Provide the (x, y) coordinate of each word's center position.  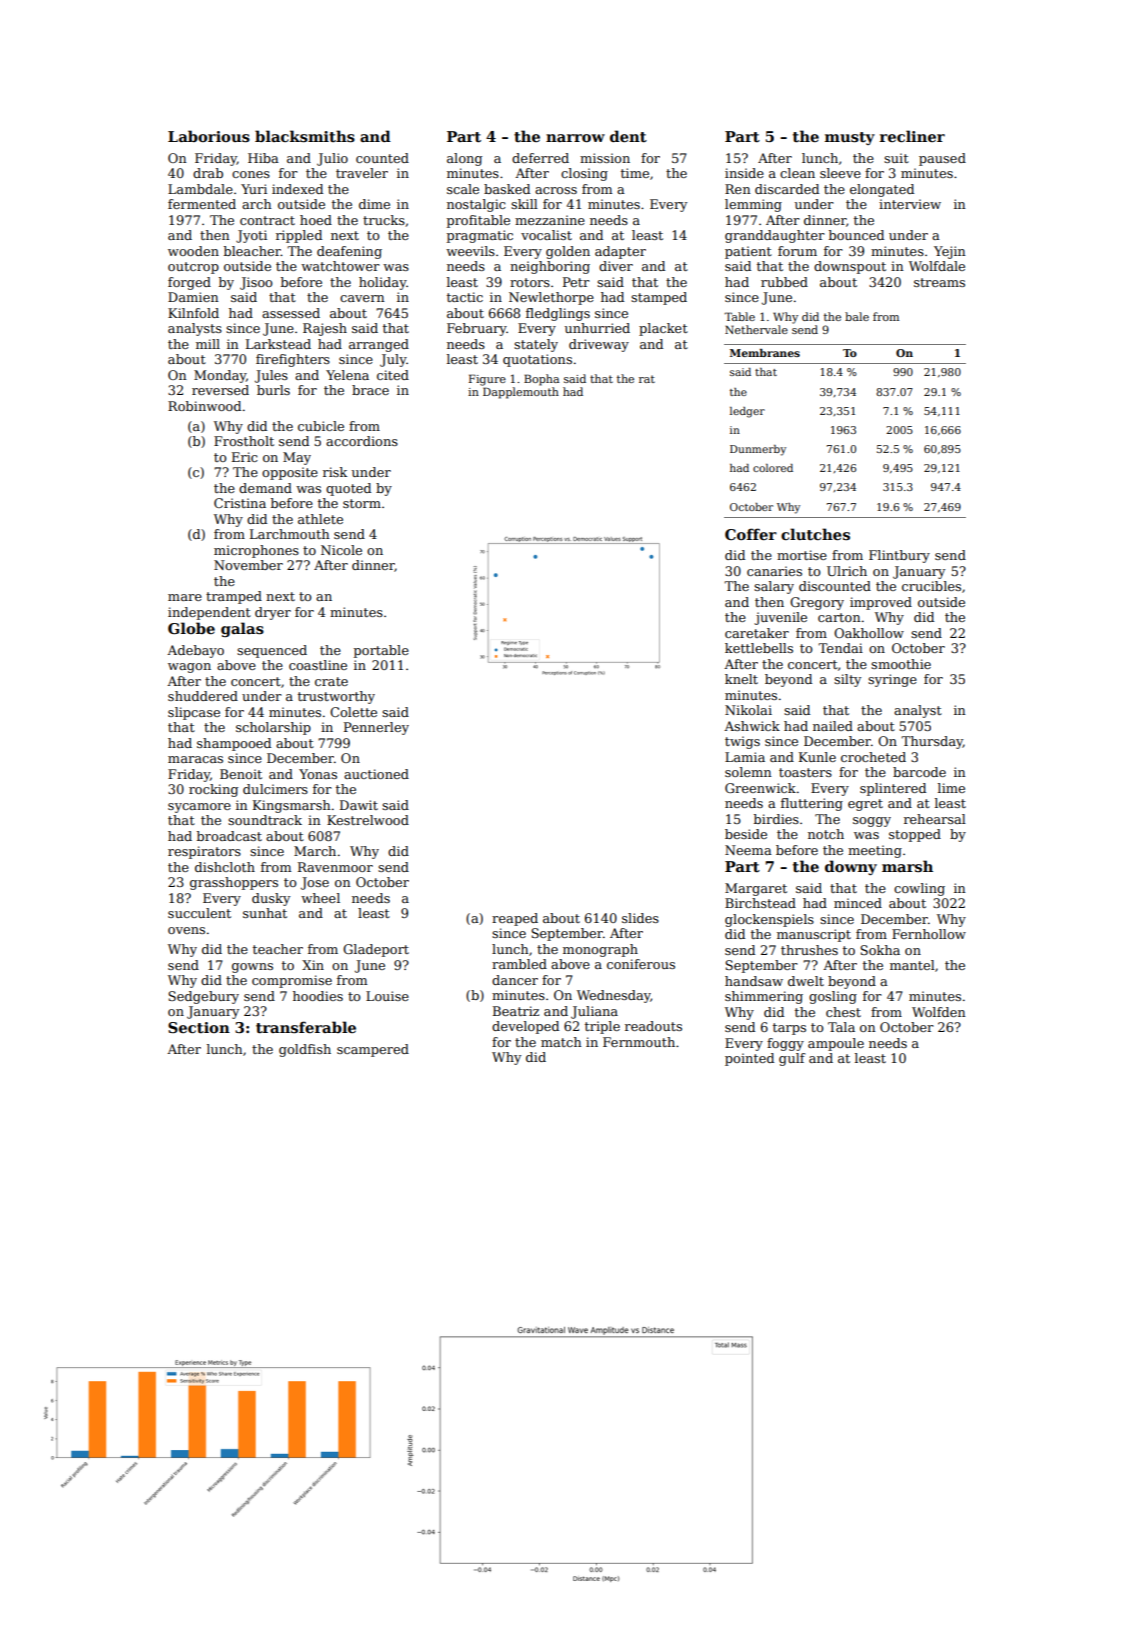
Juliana (594, 1012)
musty (850, 138)
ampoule (836, 1044)
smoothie (901, 664)
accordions (362, 441)
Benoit (241, 774)
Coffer (751, 534)
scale (463, 189)
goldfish (305, 1050)
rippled (299, 236)
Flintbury (899, 556)
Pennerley (376, 728)
